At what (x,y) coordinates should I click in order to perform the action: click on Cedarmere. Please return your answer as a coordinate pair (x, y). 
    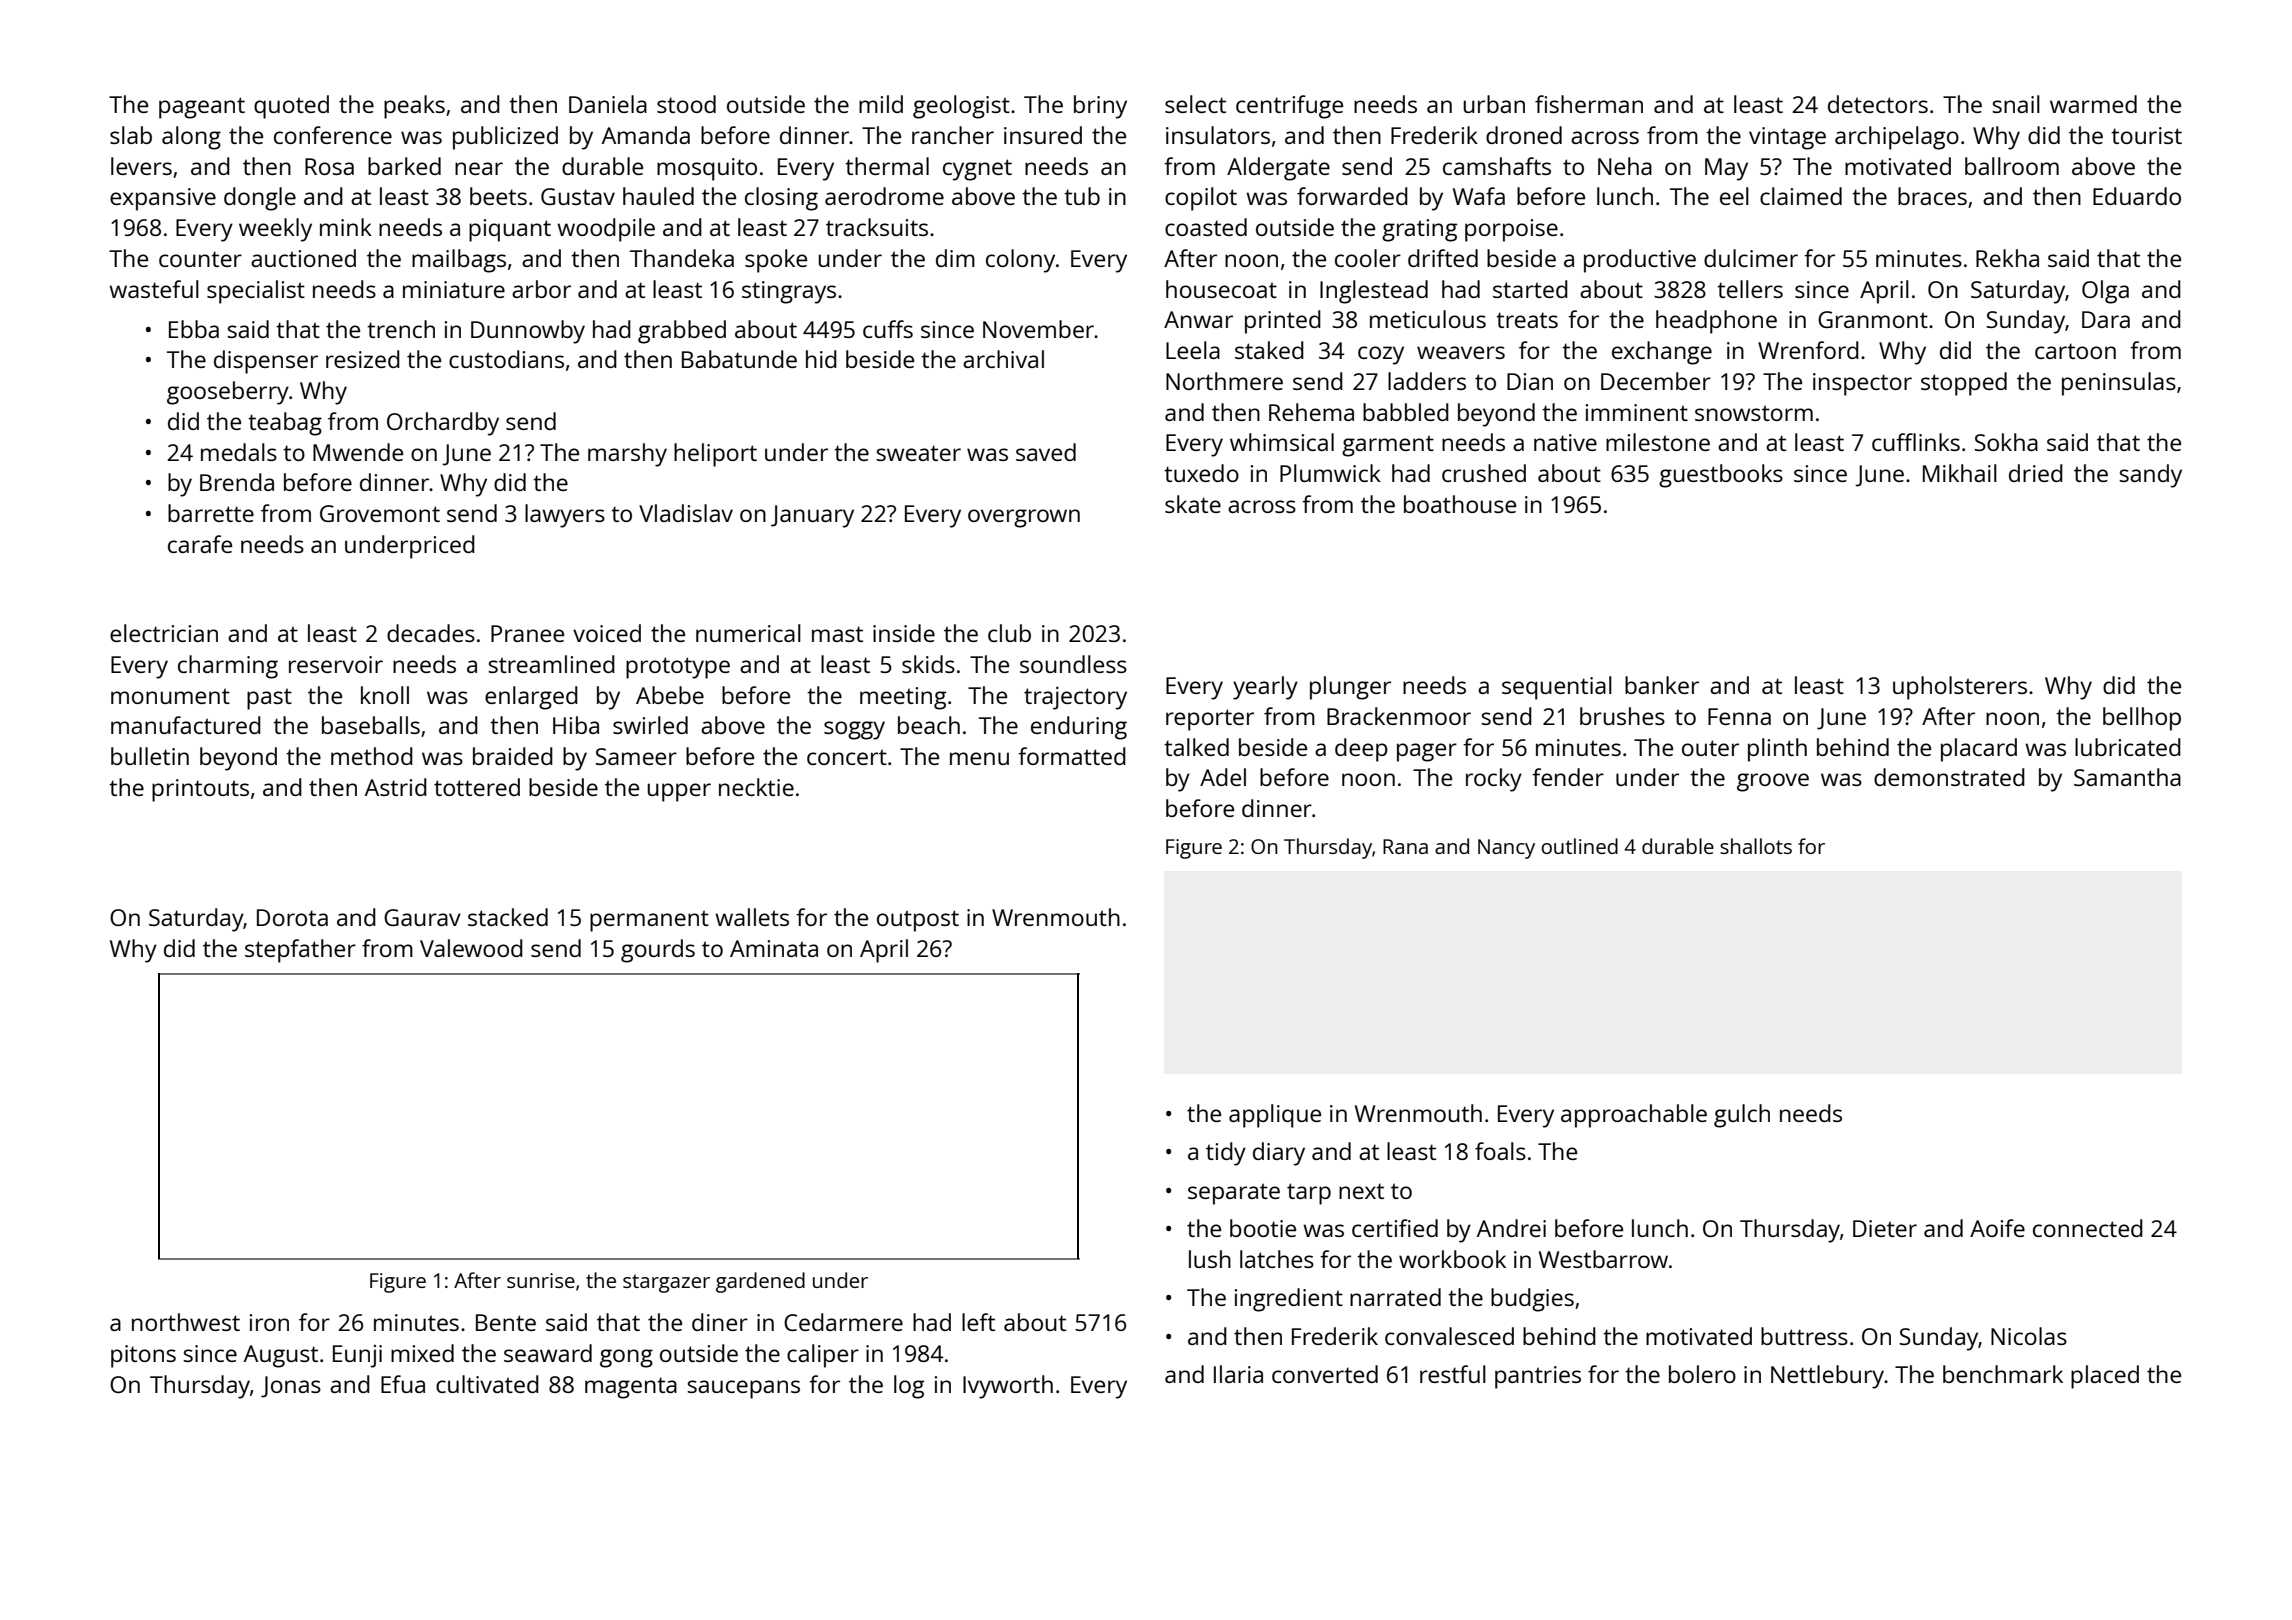
    Looking at the image, I should click on (843, 1322).
